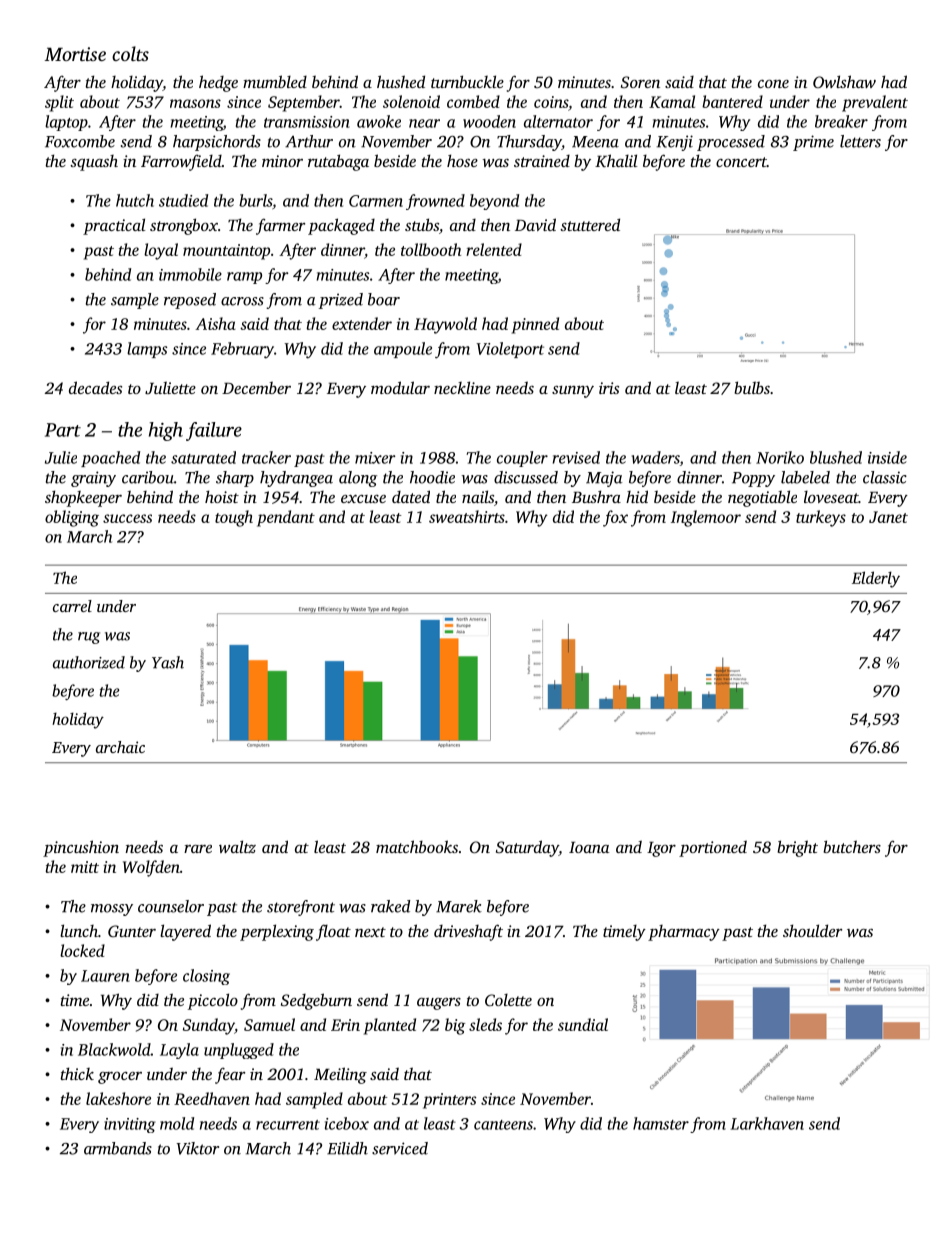 The image size is (952, 1233). Describe the element at coordinates (72, 606) in the page. I see `carrel` at that location.
